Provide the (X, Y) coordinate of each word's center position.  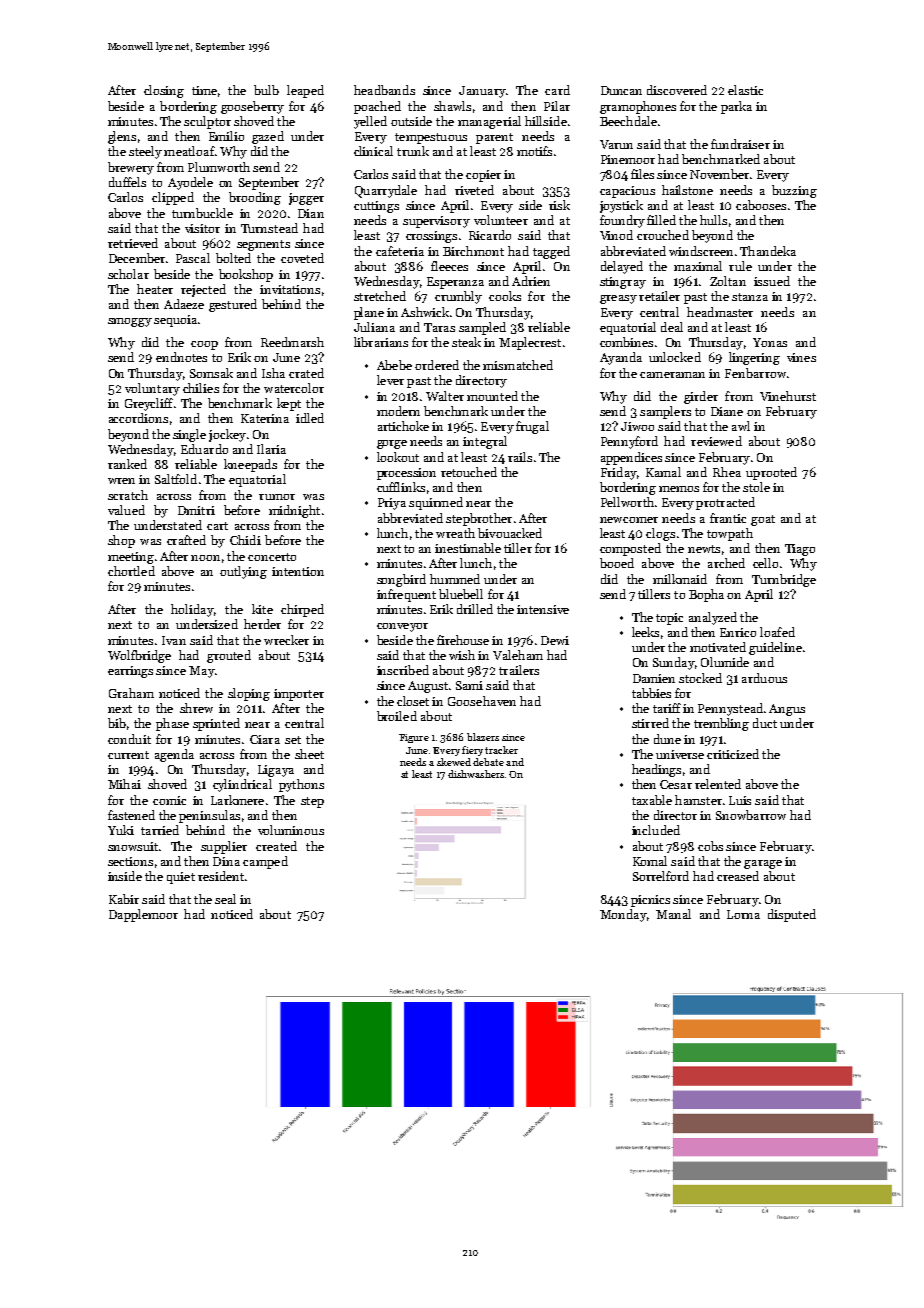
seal (225, 899)
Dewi (555, 640)
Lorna (743, 914)
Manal (673, 914)
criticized (733, 754)
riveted (474, 190)
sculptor (207, 122)
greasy (618, 299)
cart (217, 526)
